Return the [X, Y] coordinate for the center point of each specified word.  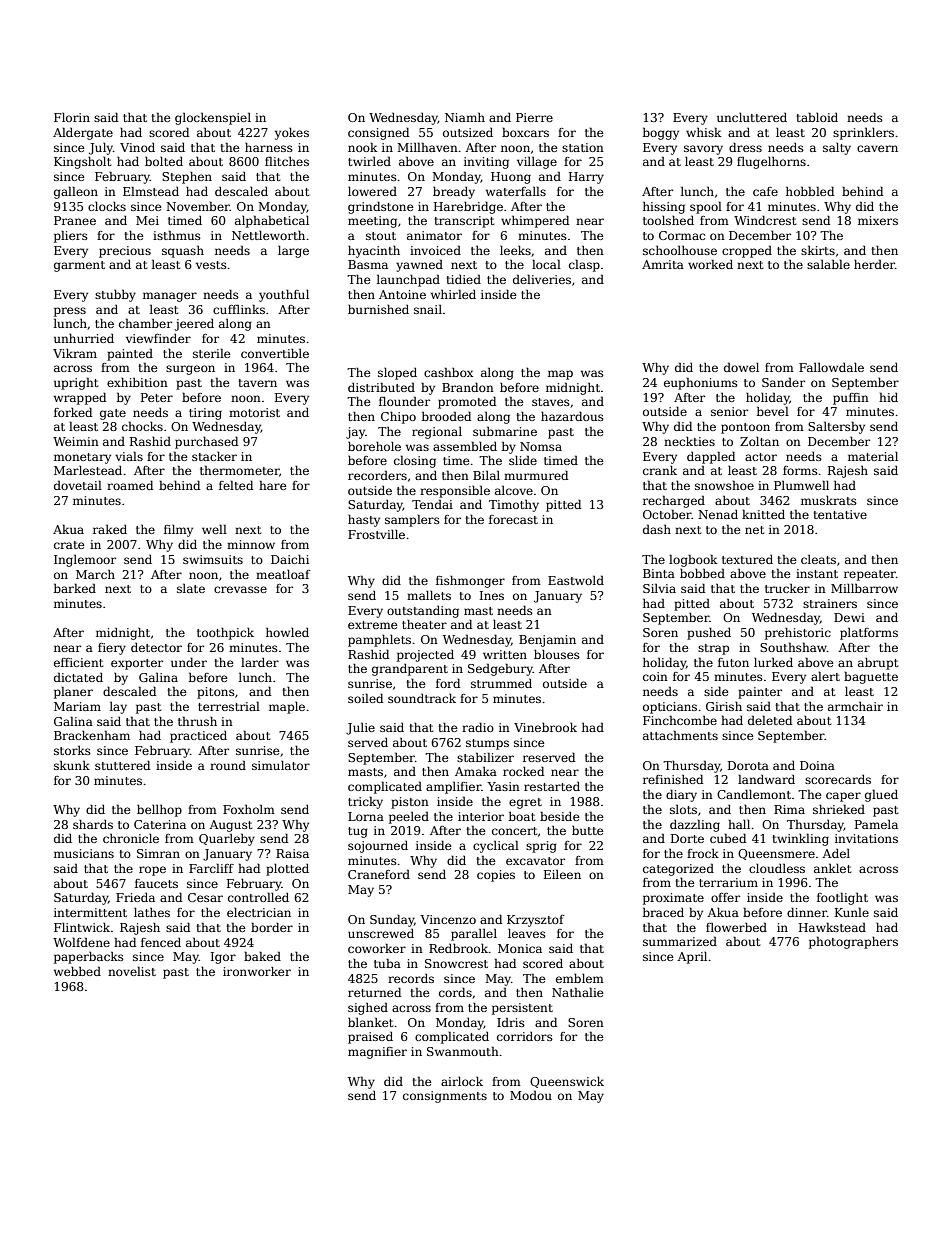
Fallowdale [831, 367]
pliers [71, 236]
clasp [584, 265]
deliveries [542, 279]
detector [156, 647]
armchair [855, 706]
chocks [142, 426]
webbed [77, 971]
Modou [531, 1095]
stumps [487, 744]
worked [710, 264]
